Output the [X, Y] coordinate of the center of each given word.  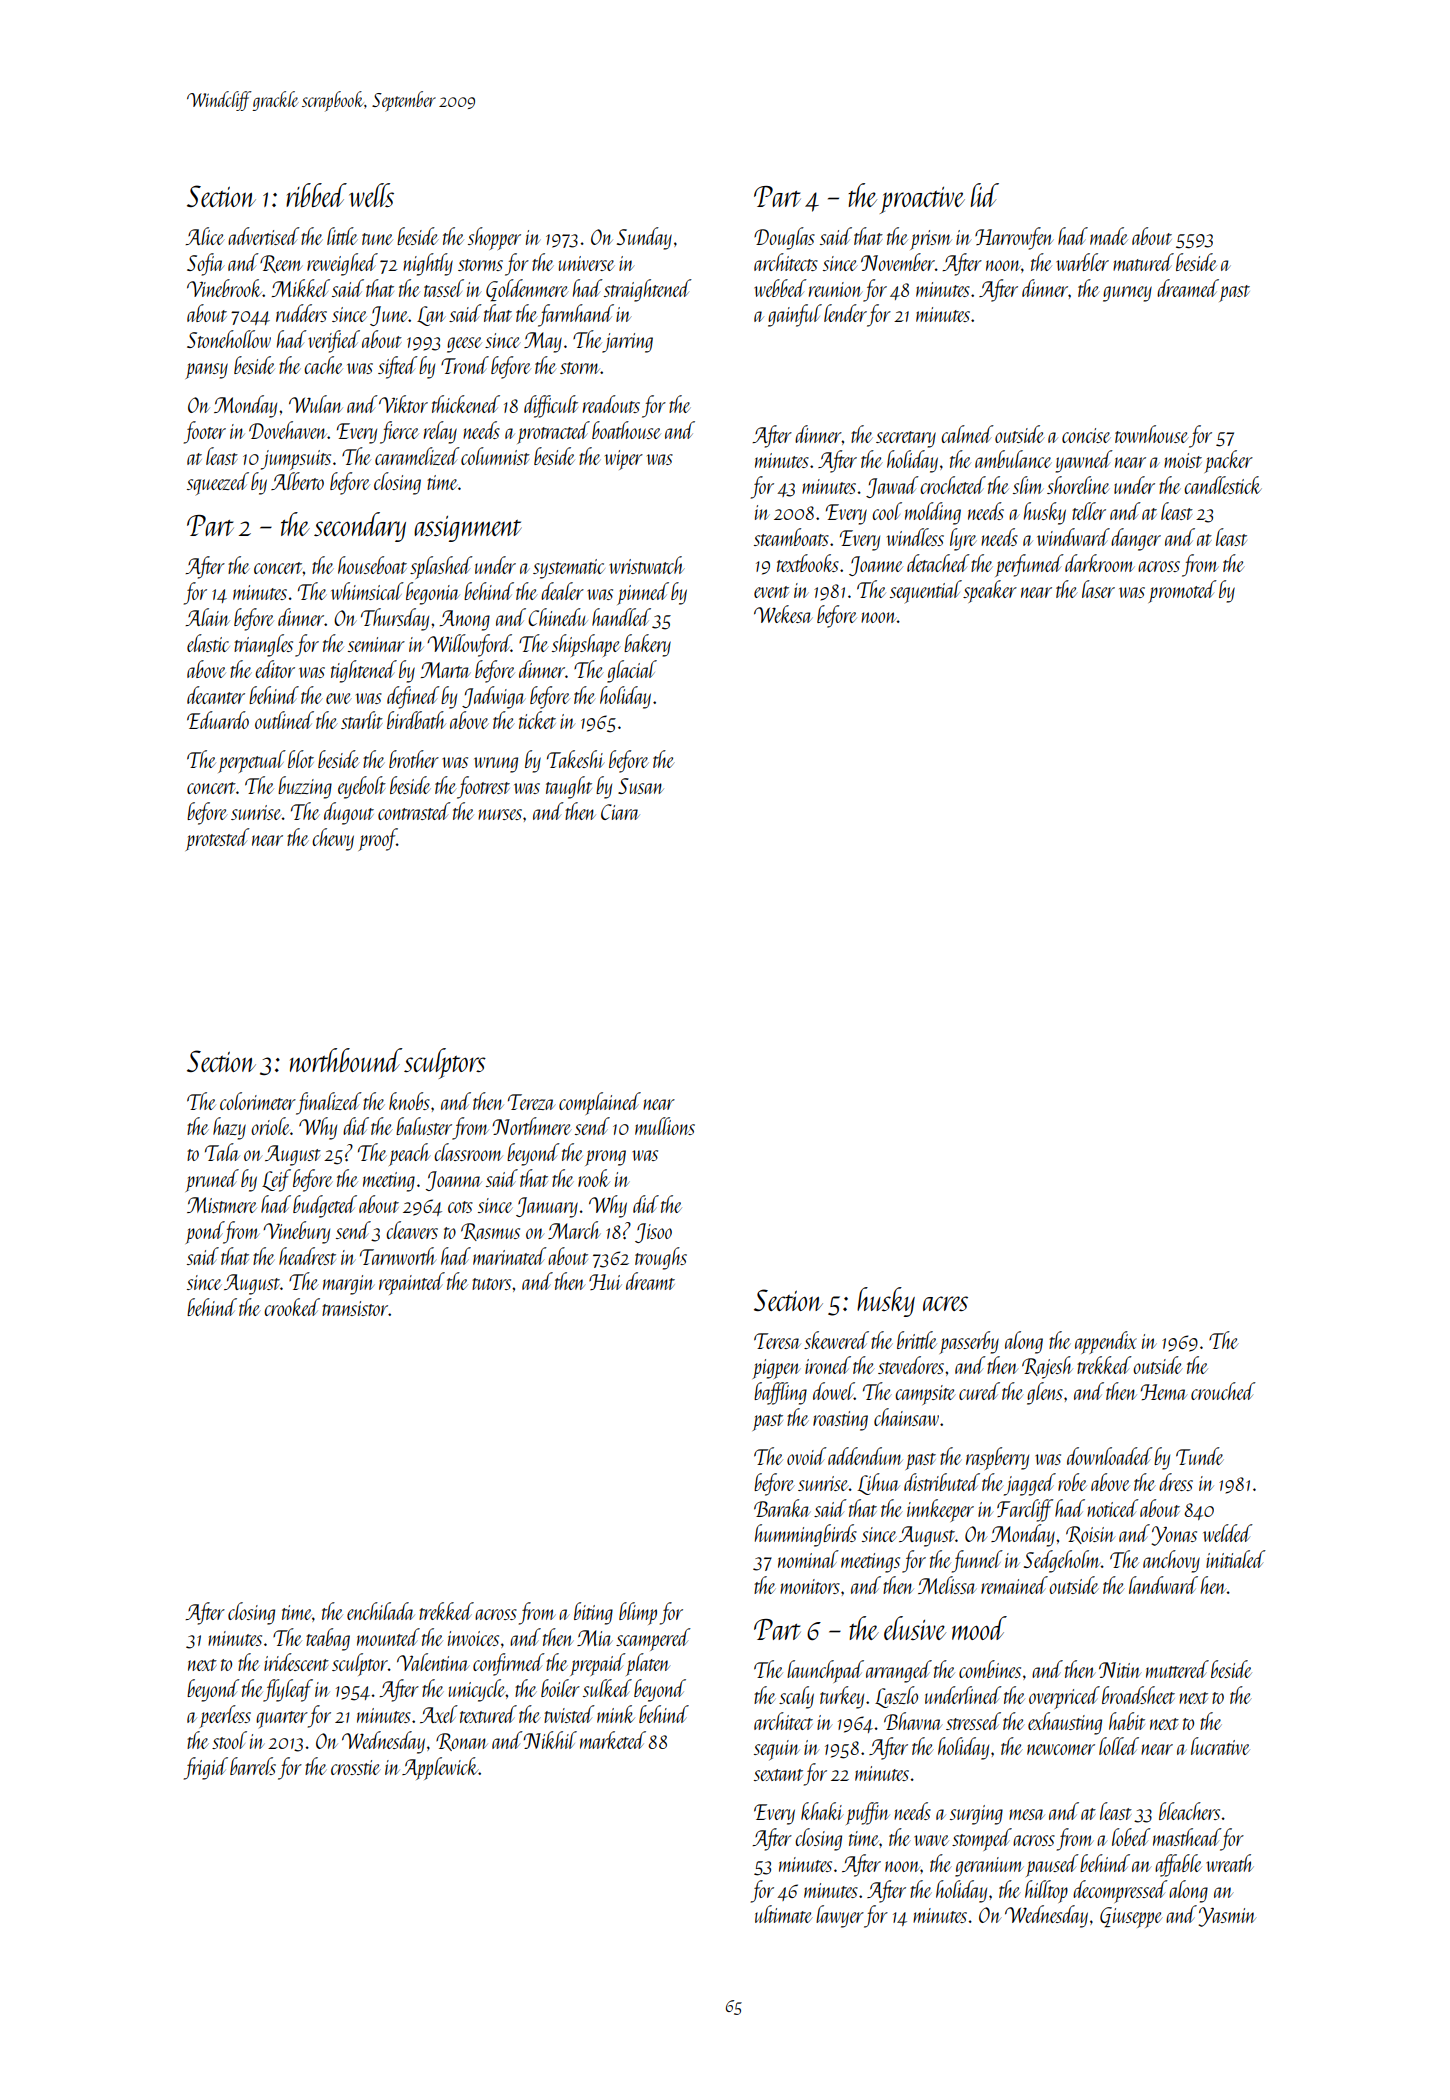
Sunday [644, 238]
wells [371, 195]
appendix [1106, 1342]
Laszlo [896, 1697]
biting [593, 1613]
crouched [1223, 1391]
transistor [355, 1308]
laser [1098, 589]
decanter [216, 695]
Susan [641, 786]
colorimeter [258, 1101]
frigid [206, 1768]
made [1109, 236]
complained [600, 1103]
